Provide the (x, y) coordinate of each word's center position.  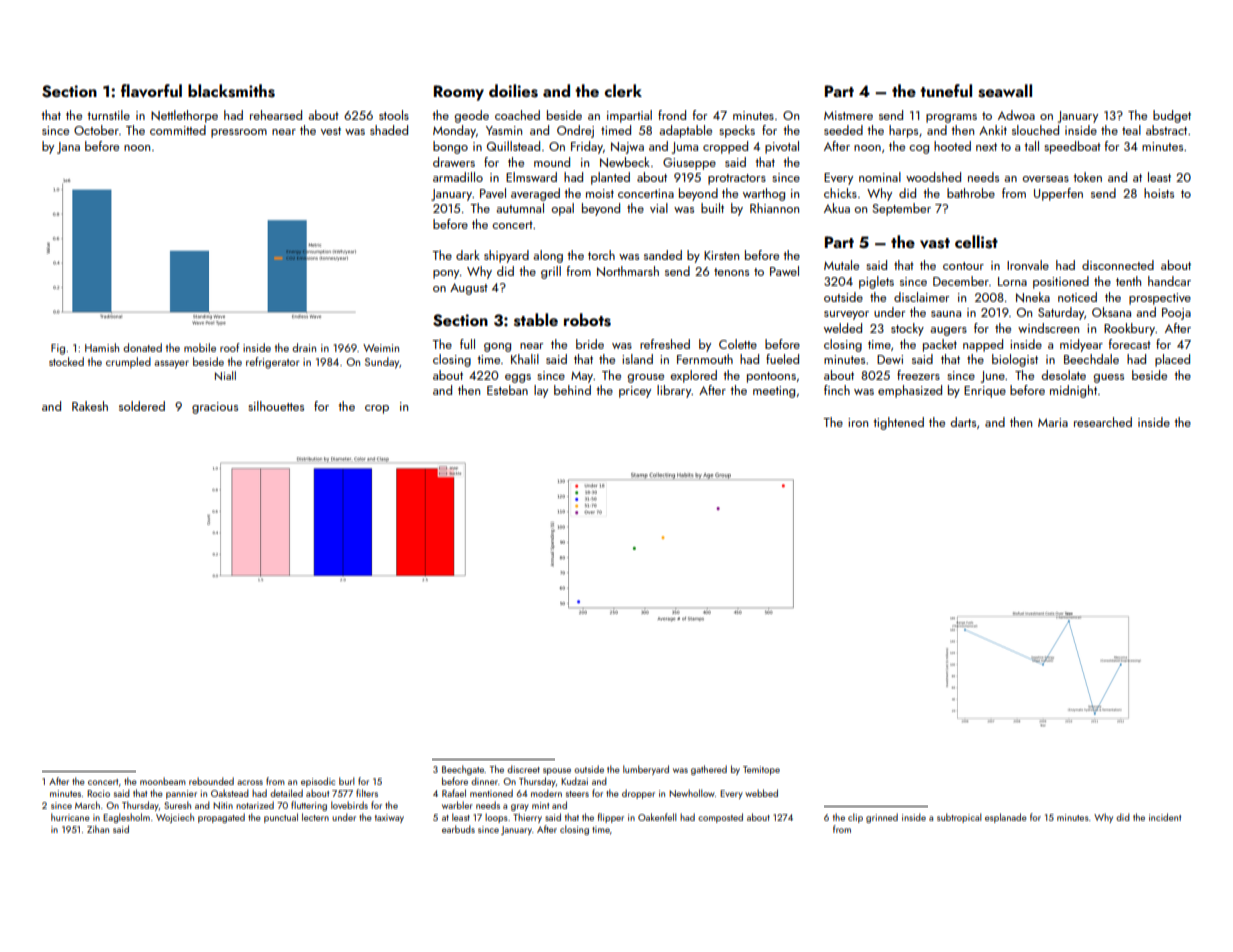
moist (600, 193)
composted (720, 818)
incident (1165, 817)
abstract (1166, 130)
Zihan (98, 829)
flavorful (151, 91)
